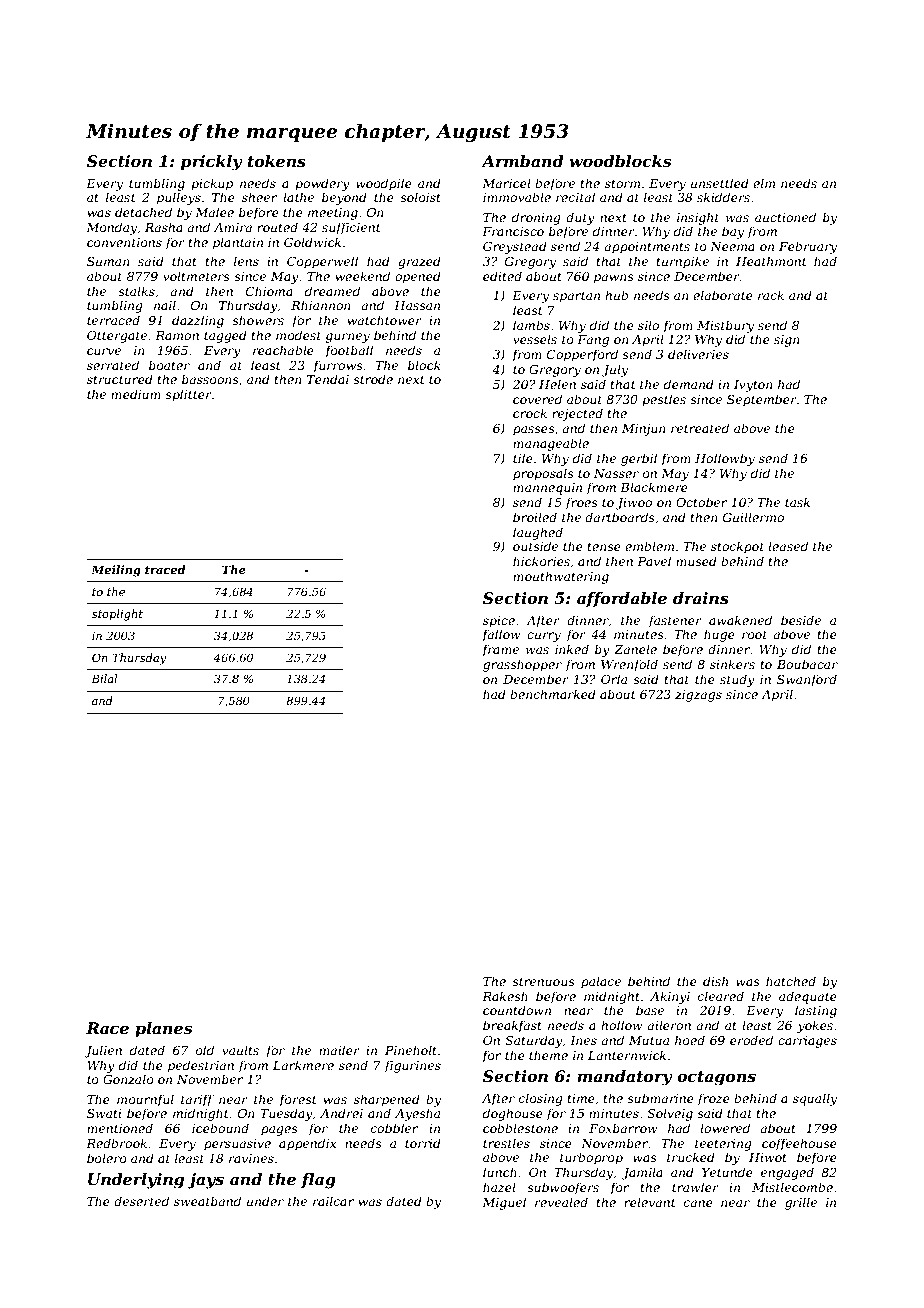 The height and width of the screenshot is (1308, 924). What do you see at coordinates (700, 428) in the screenshot?
I see `retreated` at bounding box center [700, 428].
